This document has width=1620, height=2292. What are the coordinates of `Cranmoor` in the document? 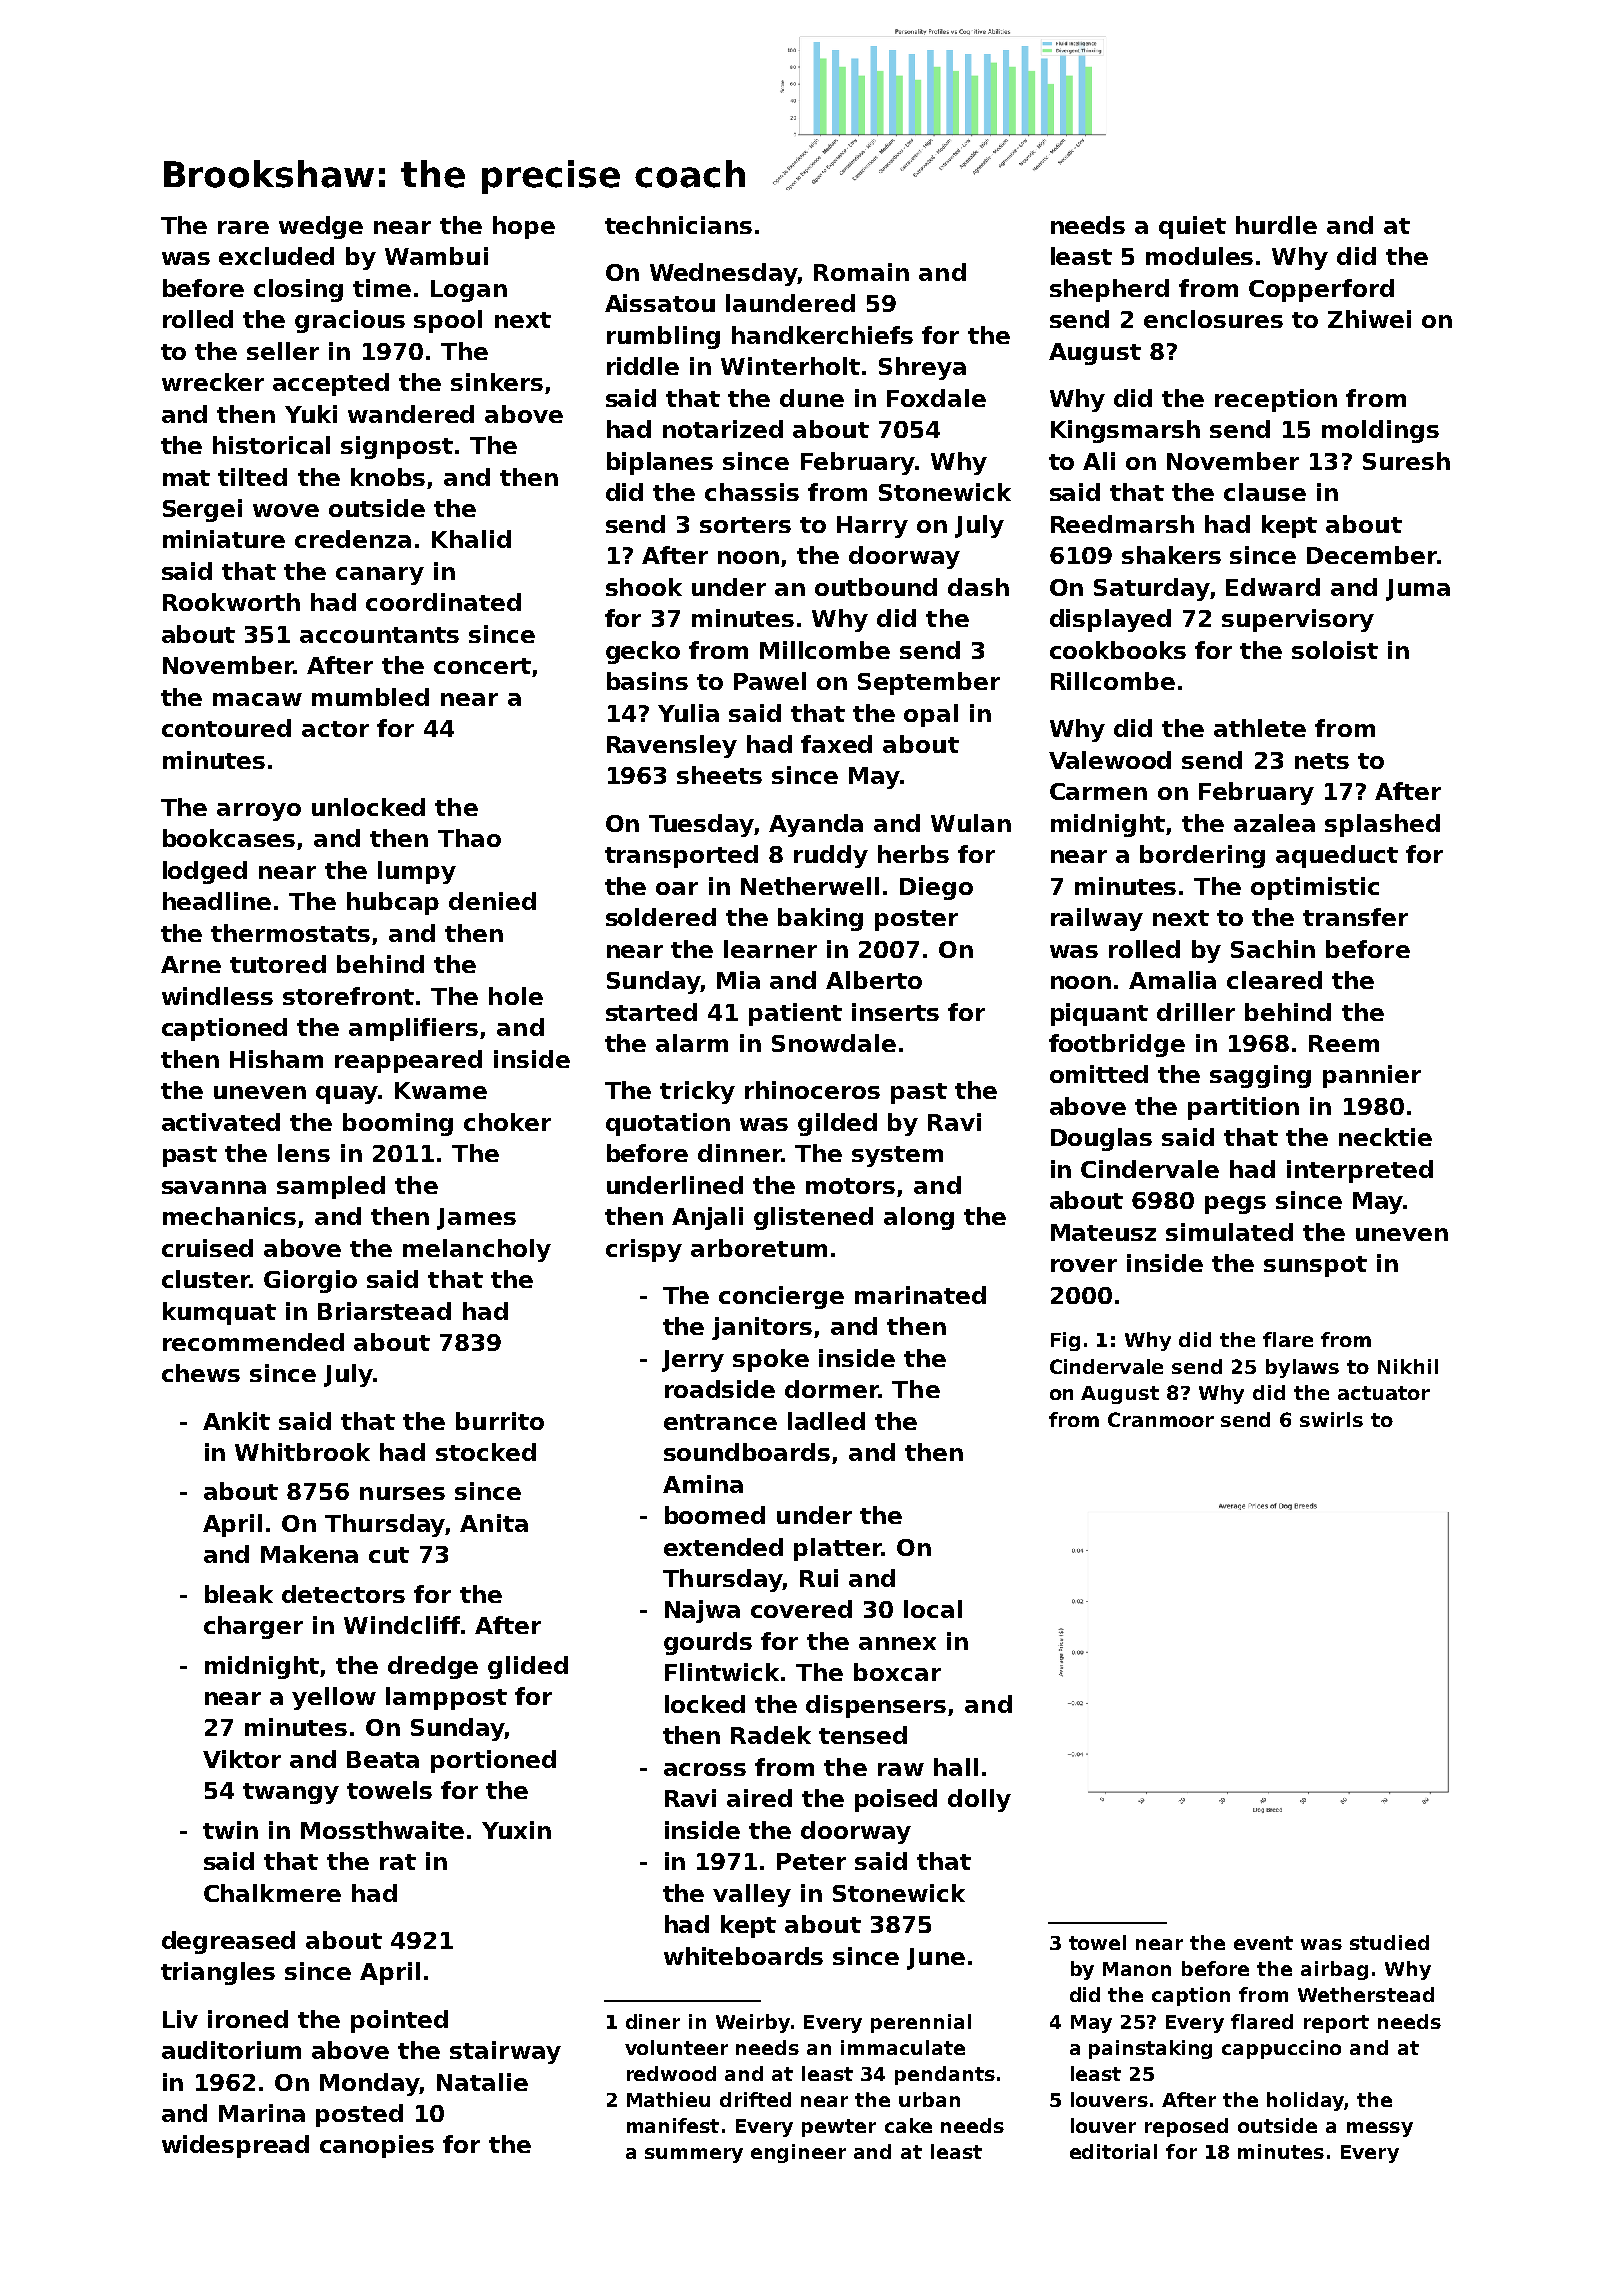 It's located at (1161, 1419).
